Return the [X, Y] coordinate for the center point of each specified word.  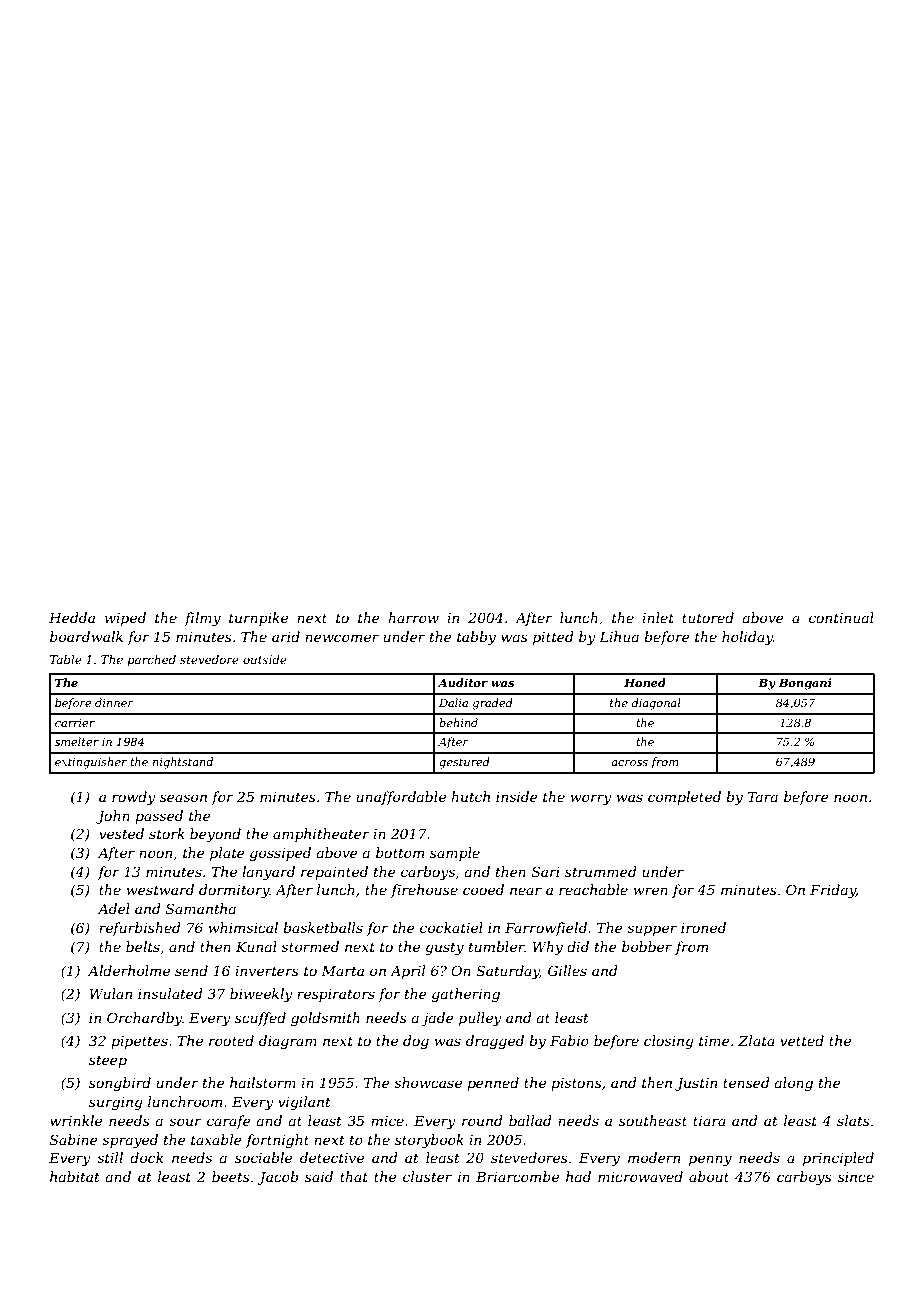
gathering [466, 995]
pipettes [139, 1042]
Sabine [74, 1139]
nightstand [183, 763]
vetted [802, 1040]
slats [853, 1120]
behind [458, 722]
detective [332, 1157]
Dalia [453, 702]
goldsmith [325, 1019]
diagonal [656, 704]
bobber [647, 946]
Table [66, 659]
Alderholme [128, 970]
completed [684, 798]
